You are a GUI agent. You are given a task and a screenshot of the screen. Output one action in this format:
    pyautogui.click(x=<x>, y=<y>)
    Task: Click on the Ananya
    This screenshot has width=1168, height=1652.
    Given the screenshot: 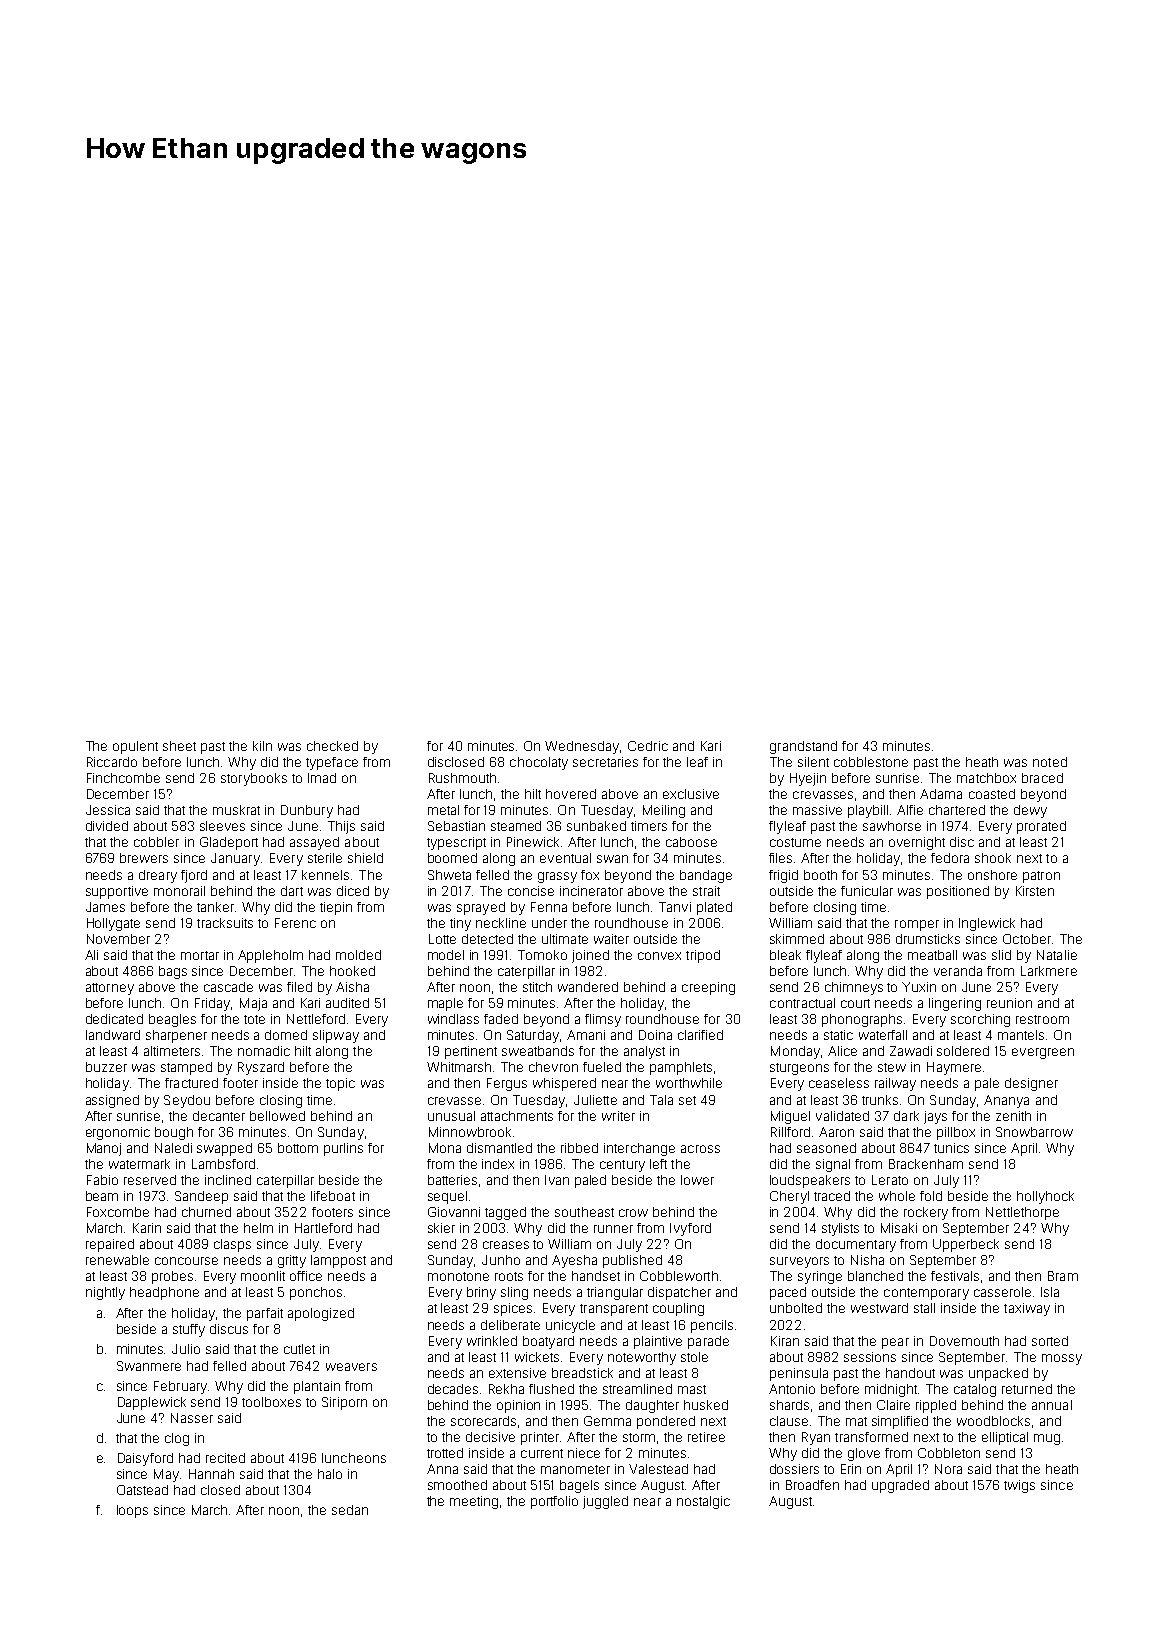 What is the action you would take?
    pyautogui.click(x=1006, y=1101)
